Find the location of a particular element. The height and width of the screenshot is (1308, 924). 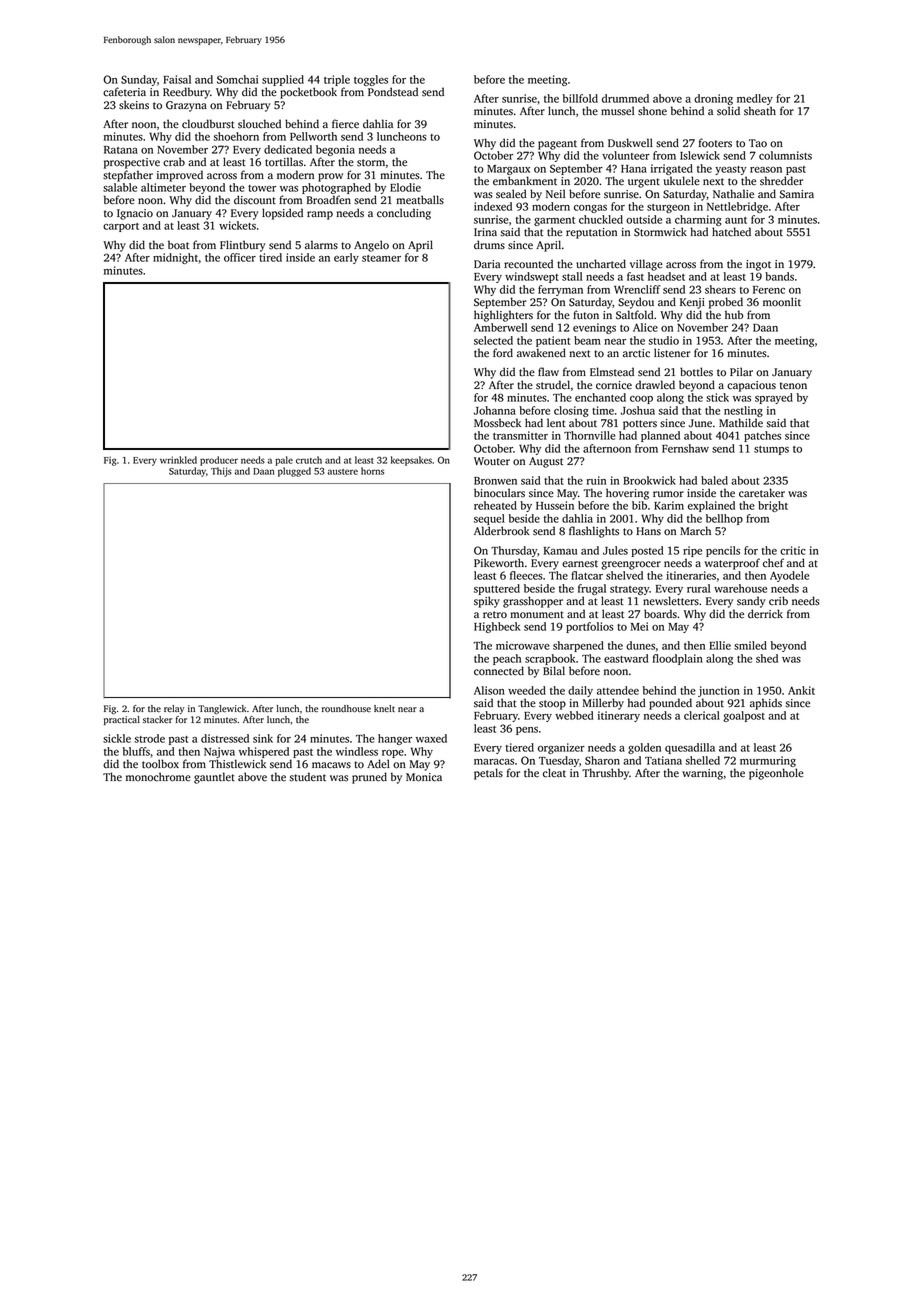

spiky is located at coordinates (487, 602).
